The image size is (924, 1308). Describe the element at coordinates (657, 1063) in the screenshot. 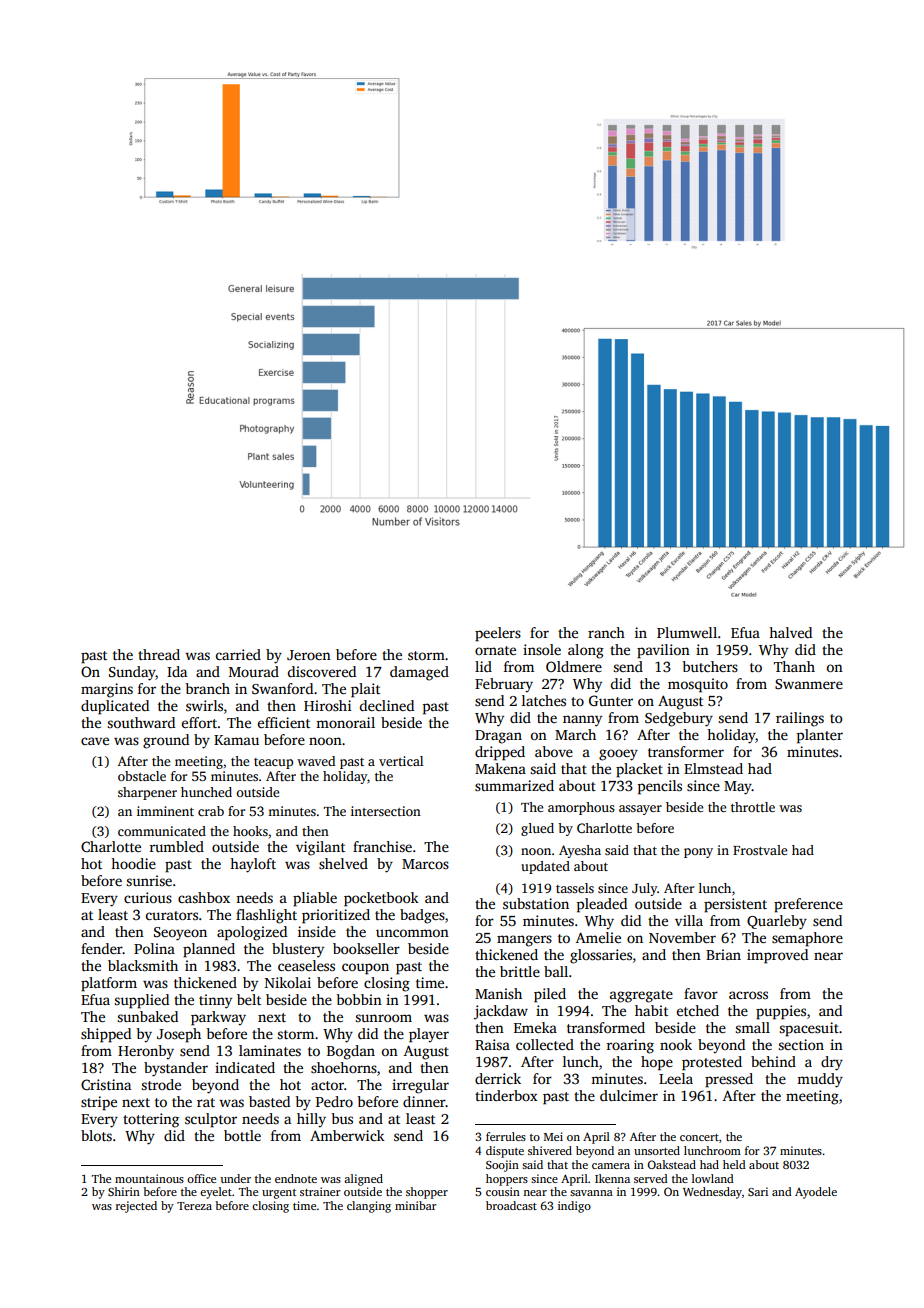

I see `hope` at that location.
